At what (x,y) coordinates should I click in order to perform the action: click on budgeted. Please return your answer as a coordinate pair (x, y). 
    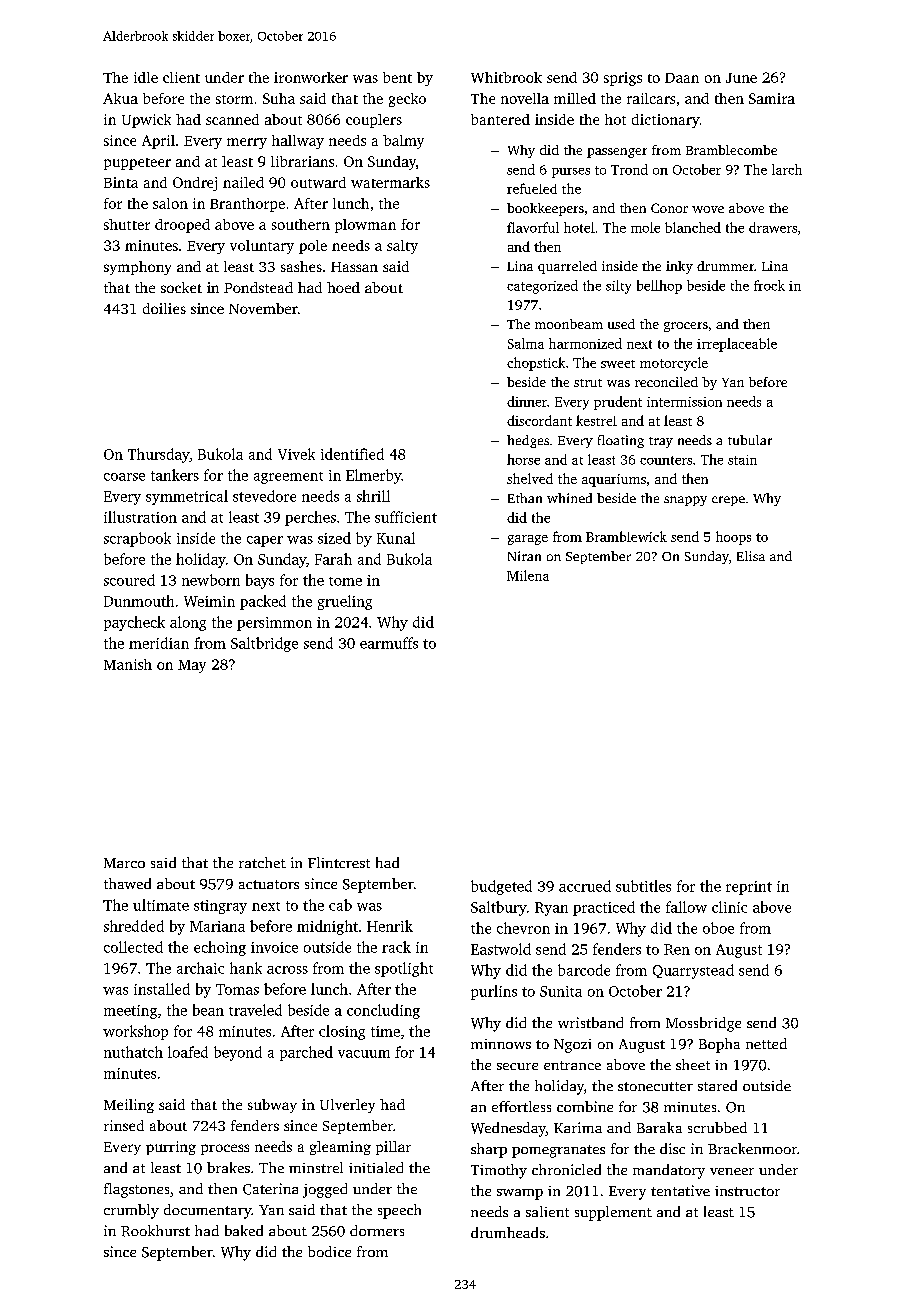
    Looking at the image, I should click on (501, 887).
